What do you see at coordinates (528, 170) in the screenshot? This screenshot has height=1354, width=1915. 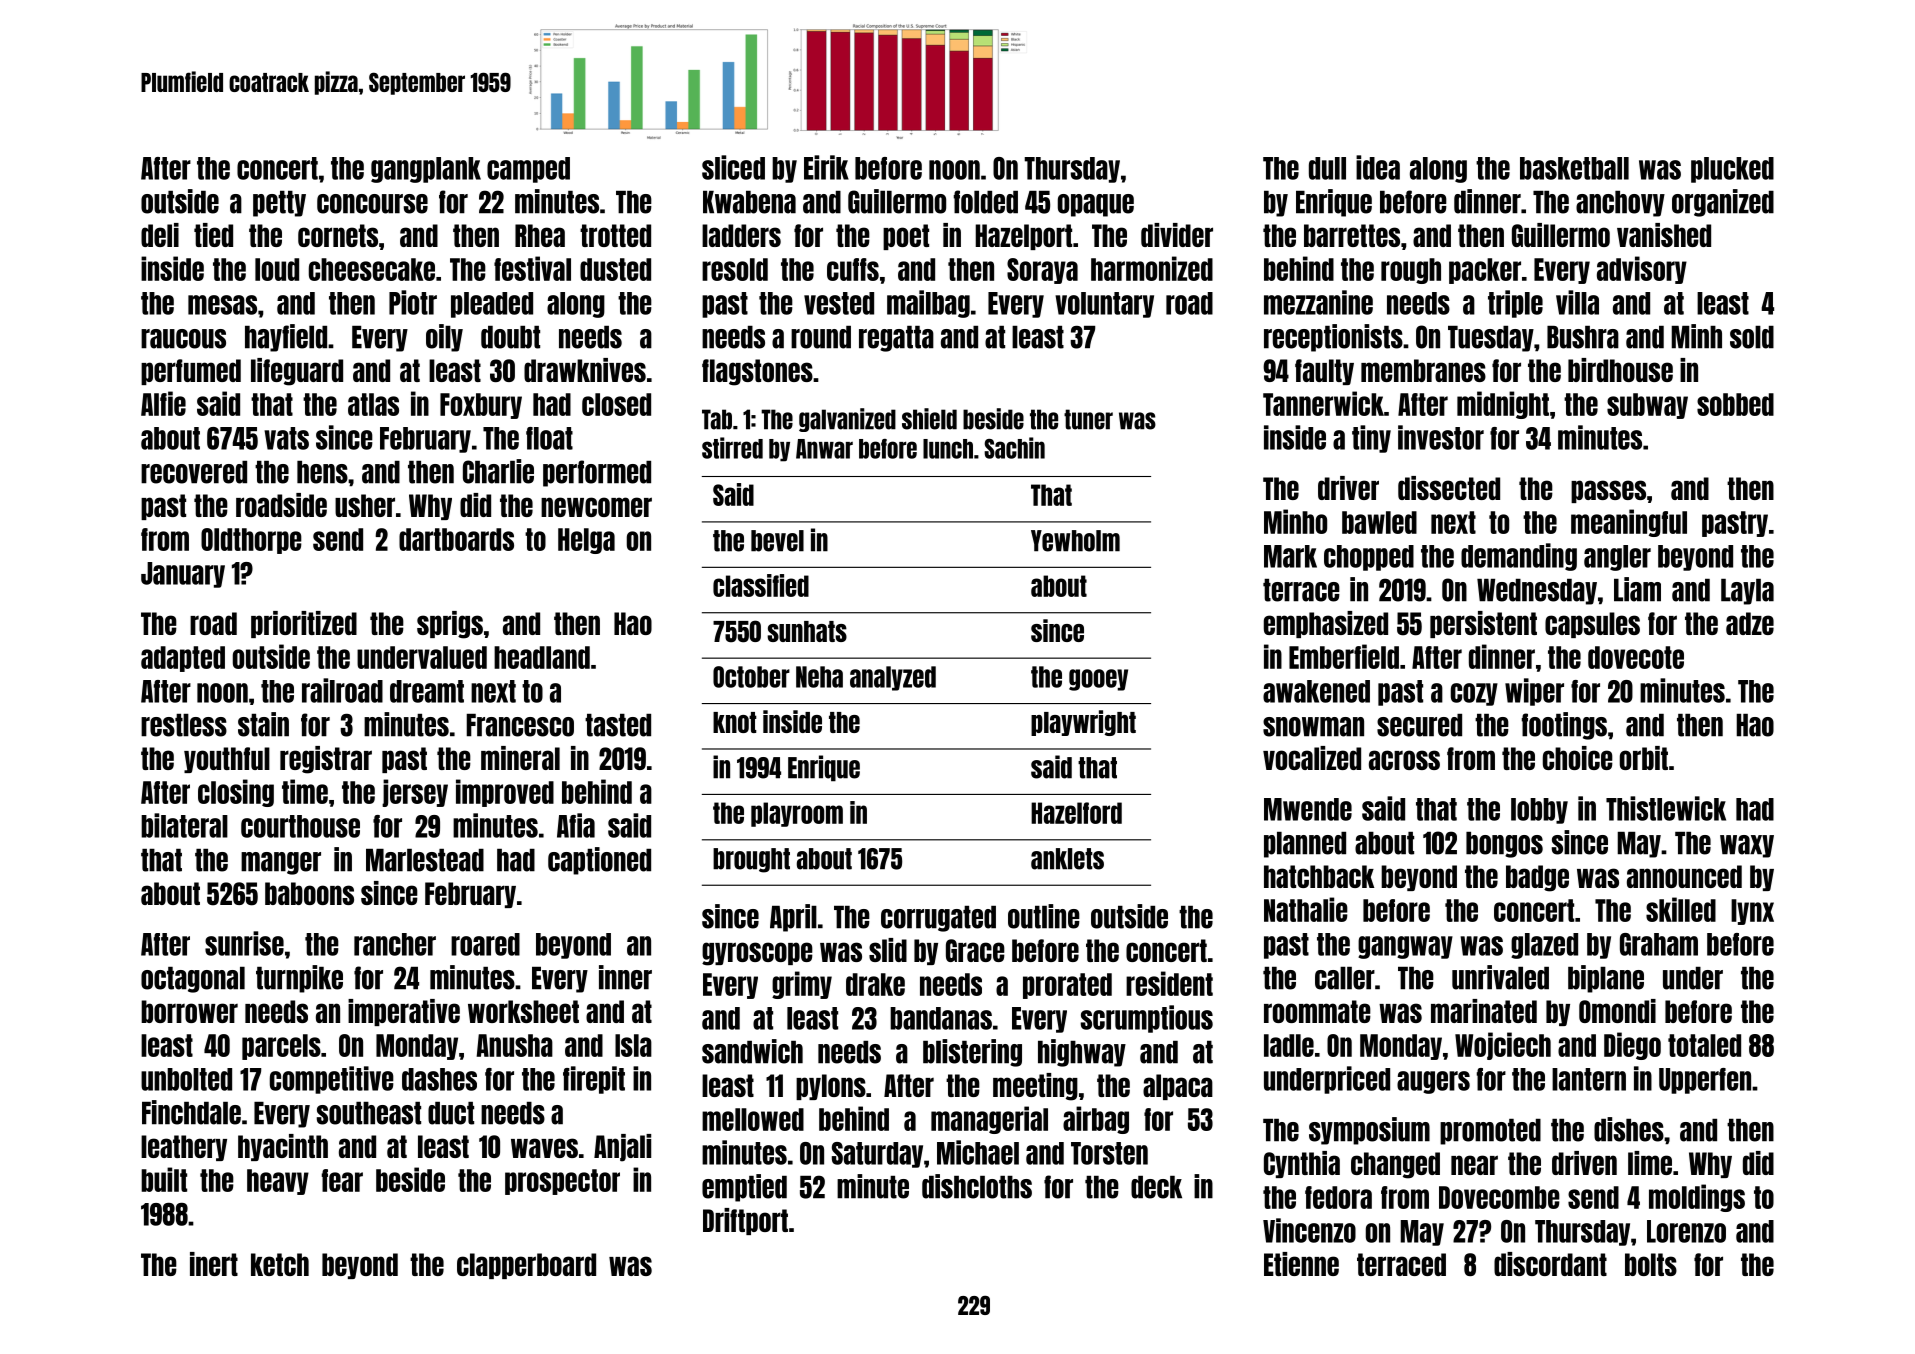 I see `camped` at bounding box center [528, 170].
